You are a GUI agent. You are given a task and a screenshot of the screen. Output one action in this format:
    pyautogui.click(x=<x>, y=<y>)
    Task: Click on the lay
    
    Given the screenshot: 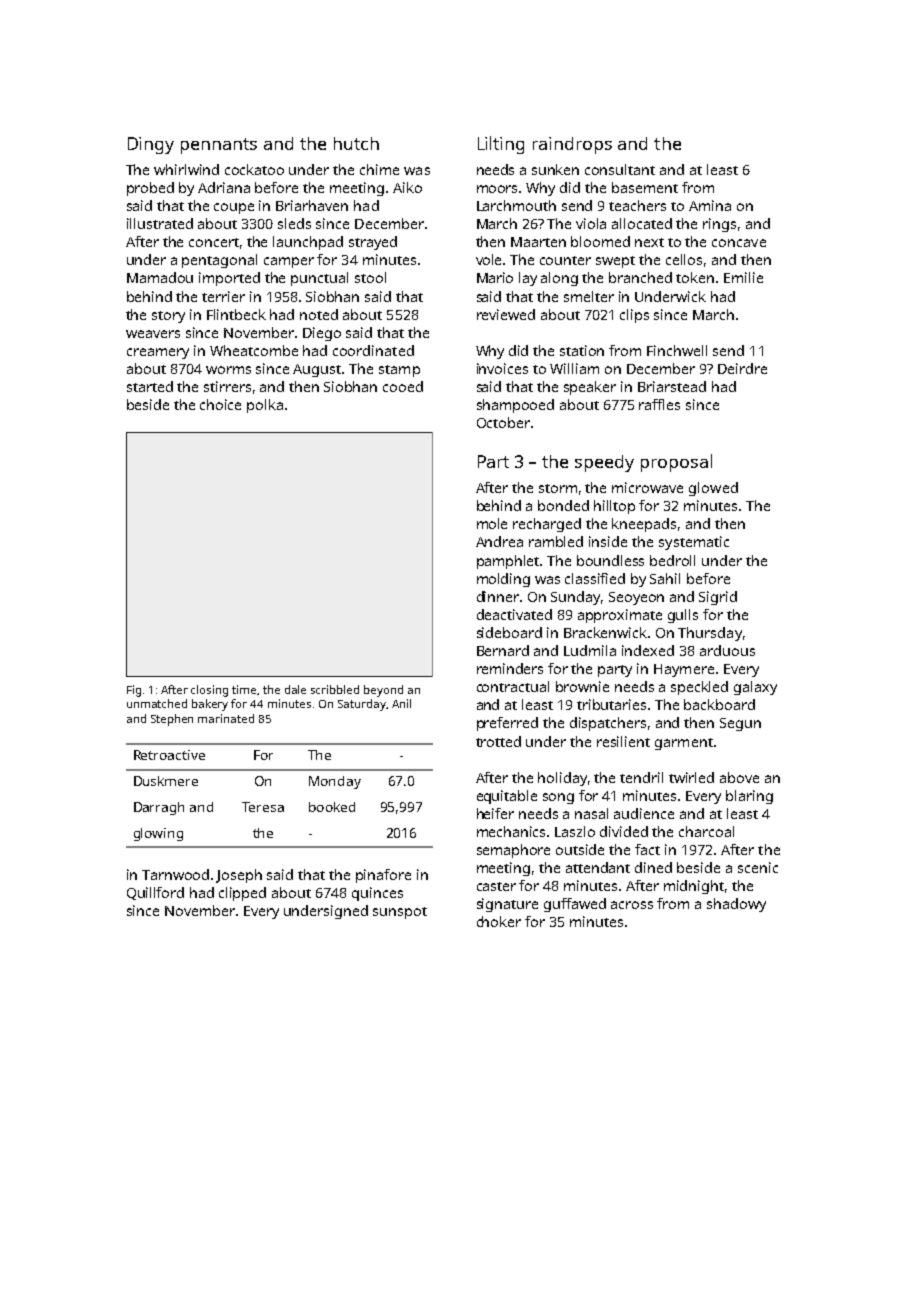 What is the action you would take?
    pyautogui.click(x=528, y=279)
